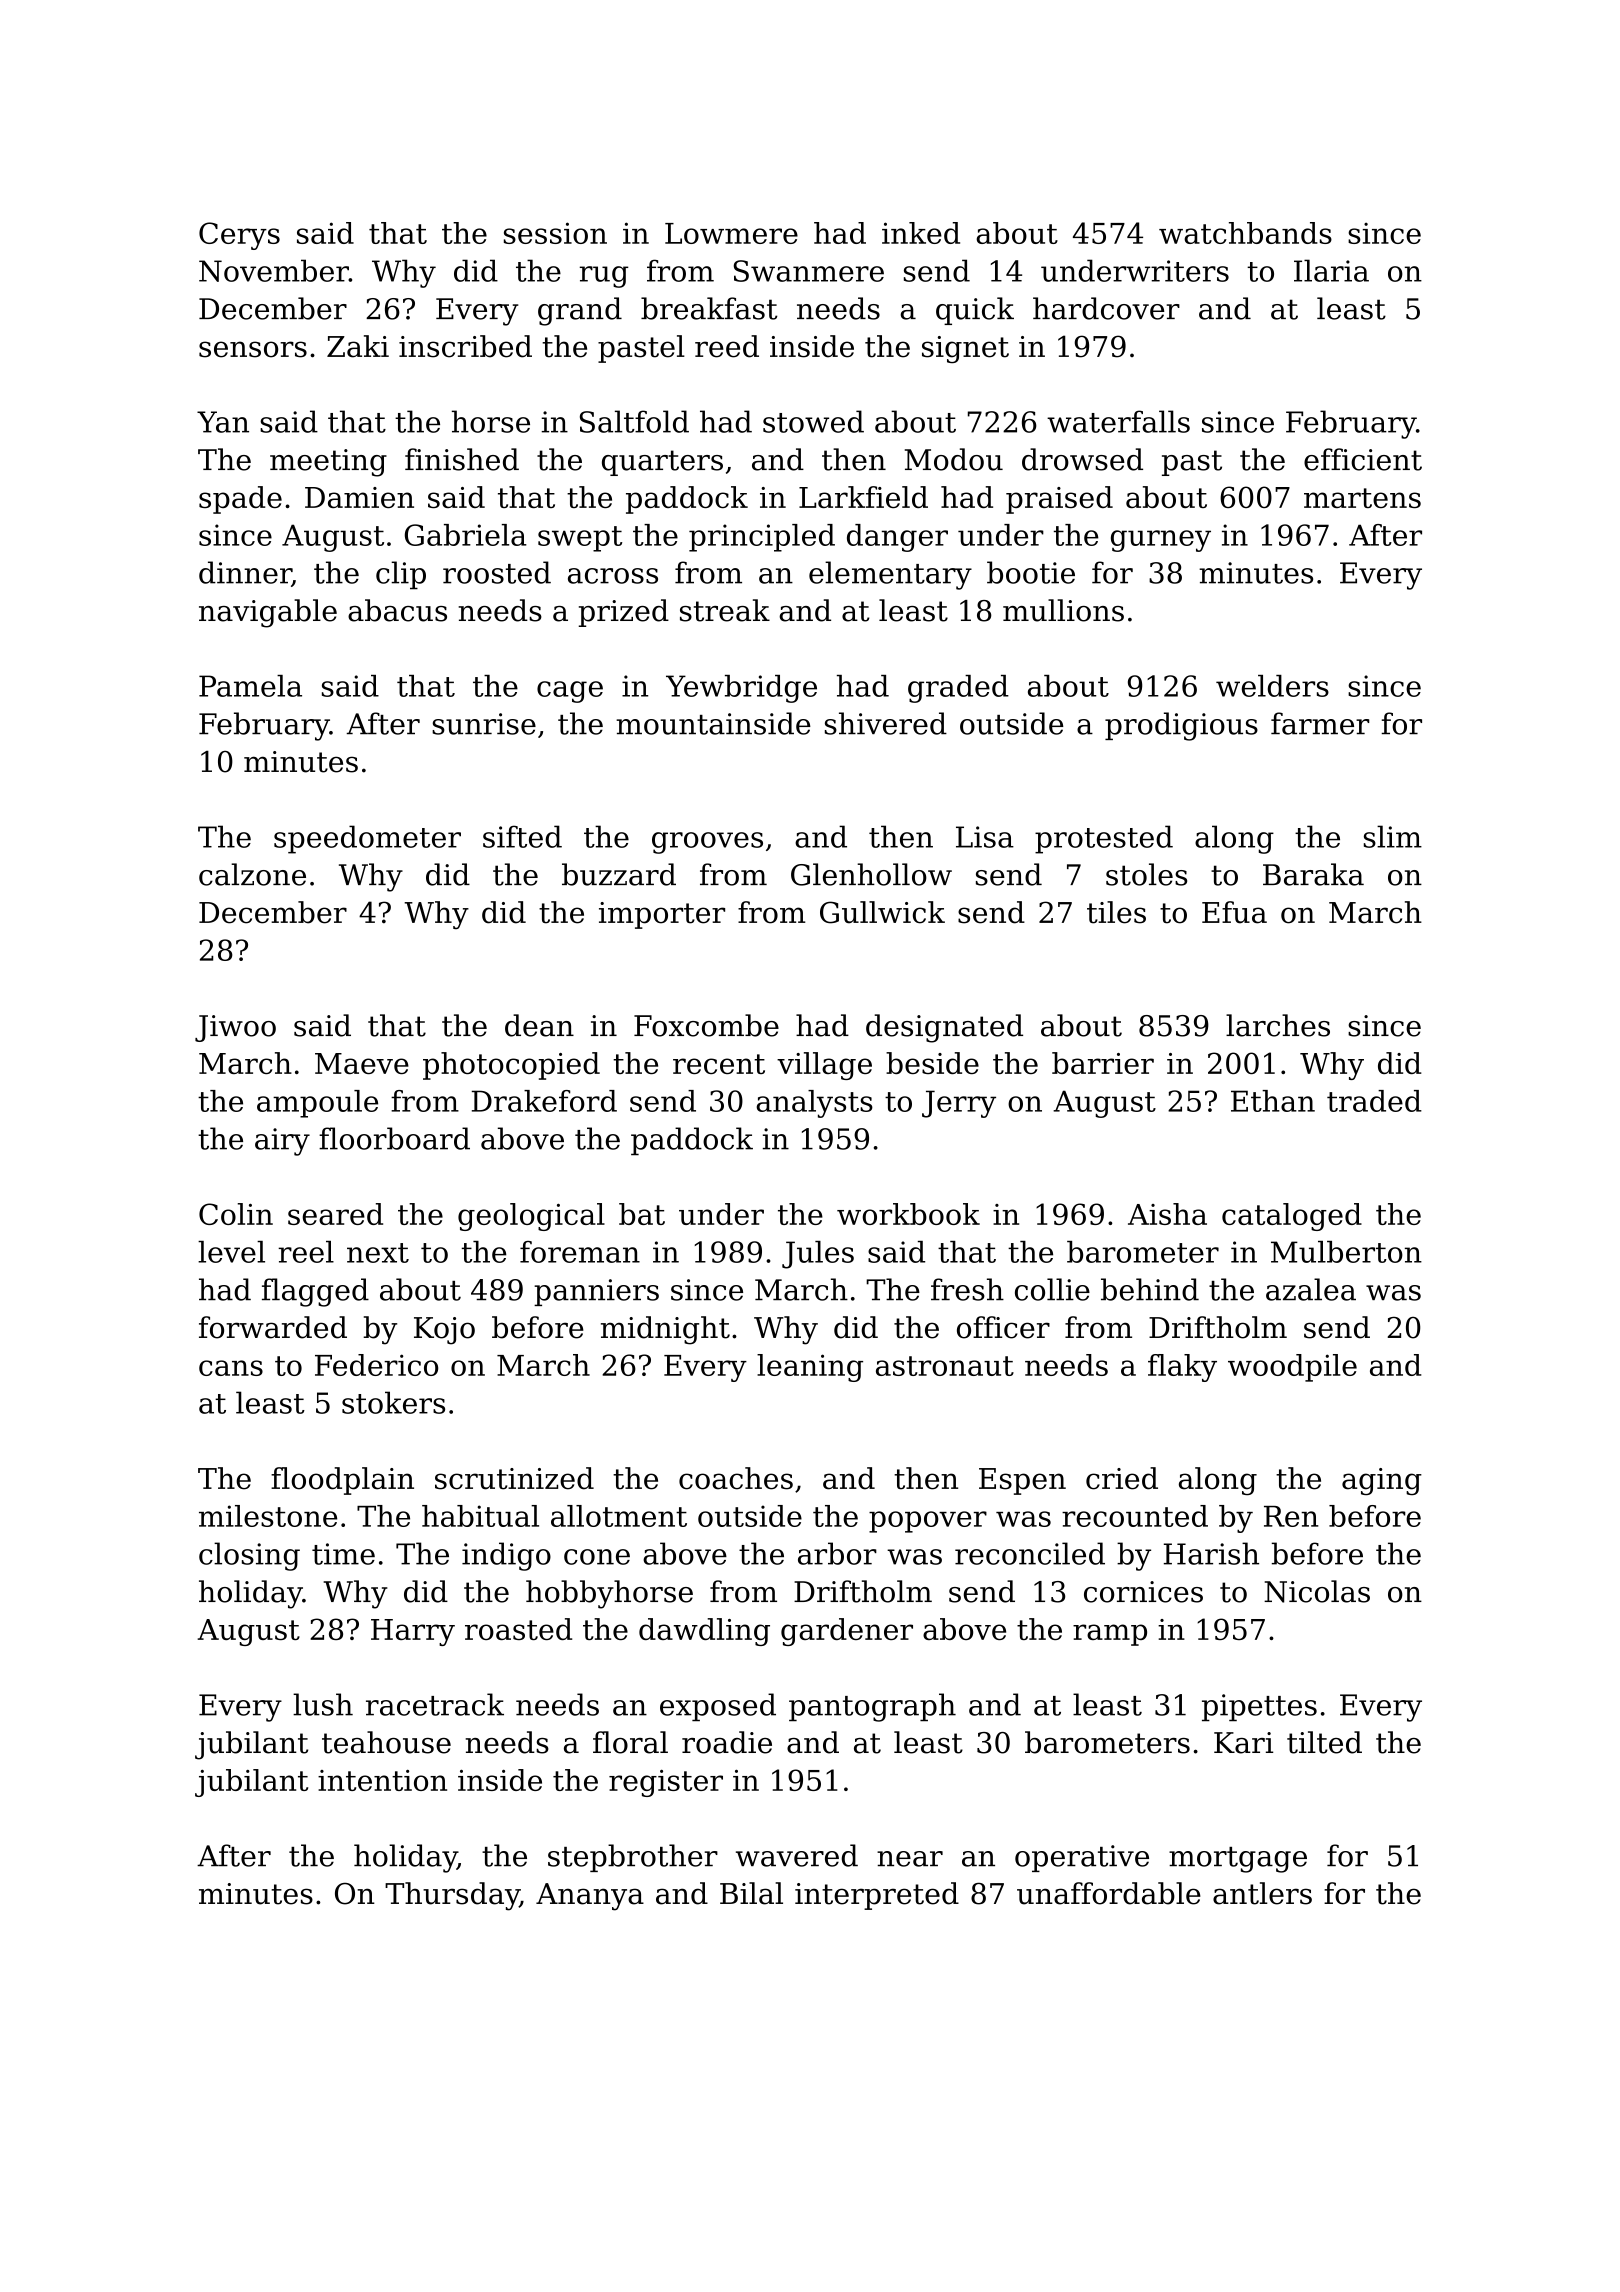 This page has width=1620, height=2292. What do you see at coordinates (619, 1516) in the page?
I see `allotment` at bounding box center [619, 1516].
